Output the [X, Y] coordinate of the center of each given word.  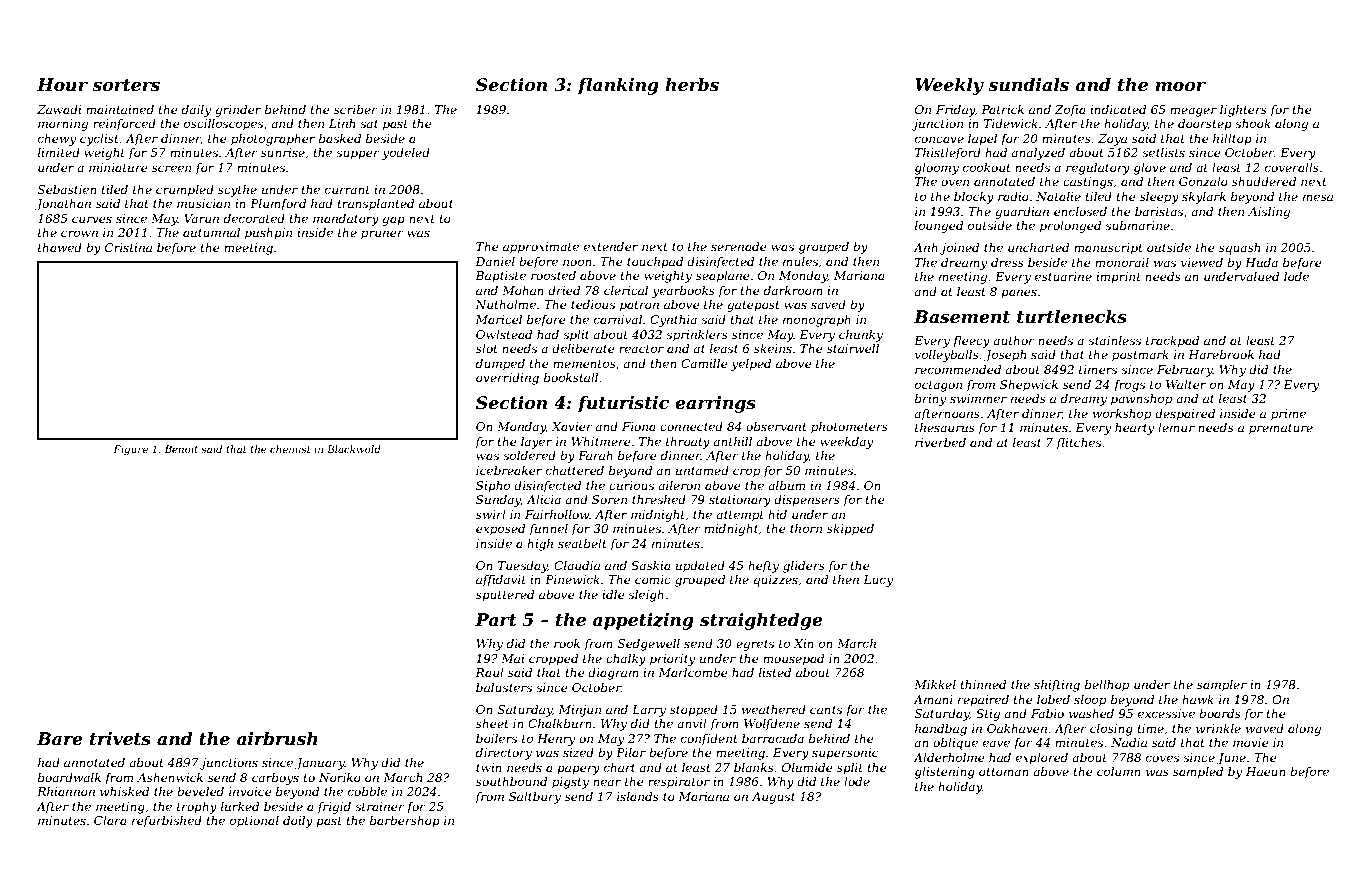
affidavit [501, 581]
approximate [541, 248]
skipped [850, 530]
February [1185, 371]
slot [487, 348]
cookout [987, 167]
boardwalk [69, 777]
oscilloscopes [223, 125]
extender [611, 246]
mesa [1318, 197]
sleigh [646, 596]
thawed [60, 247]
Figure [130, 450]
